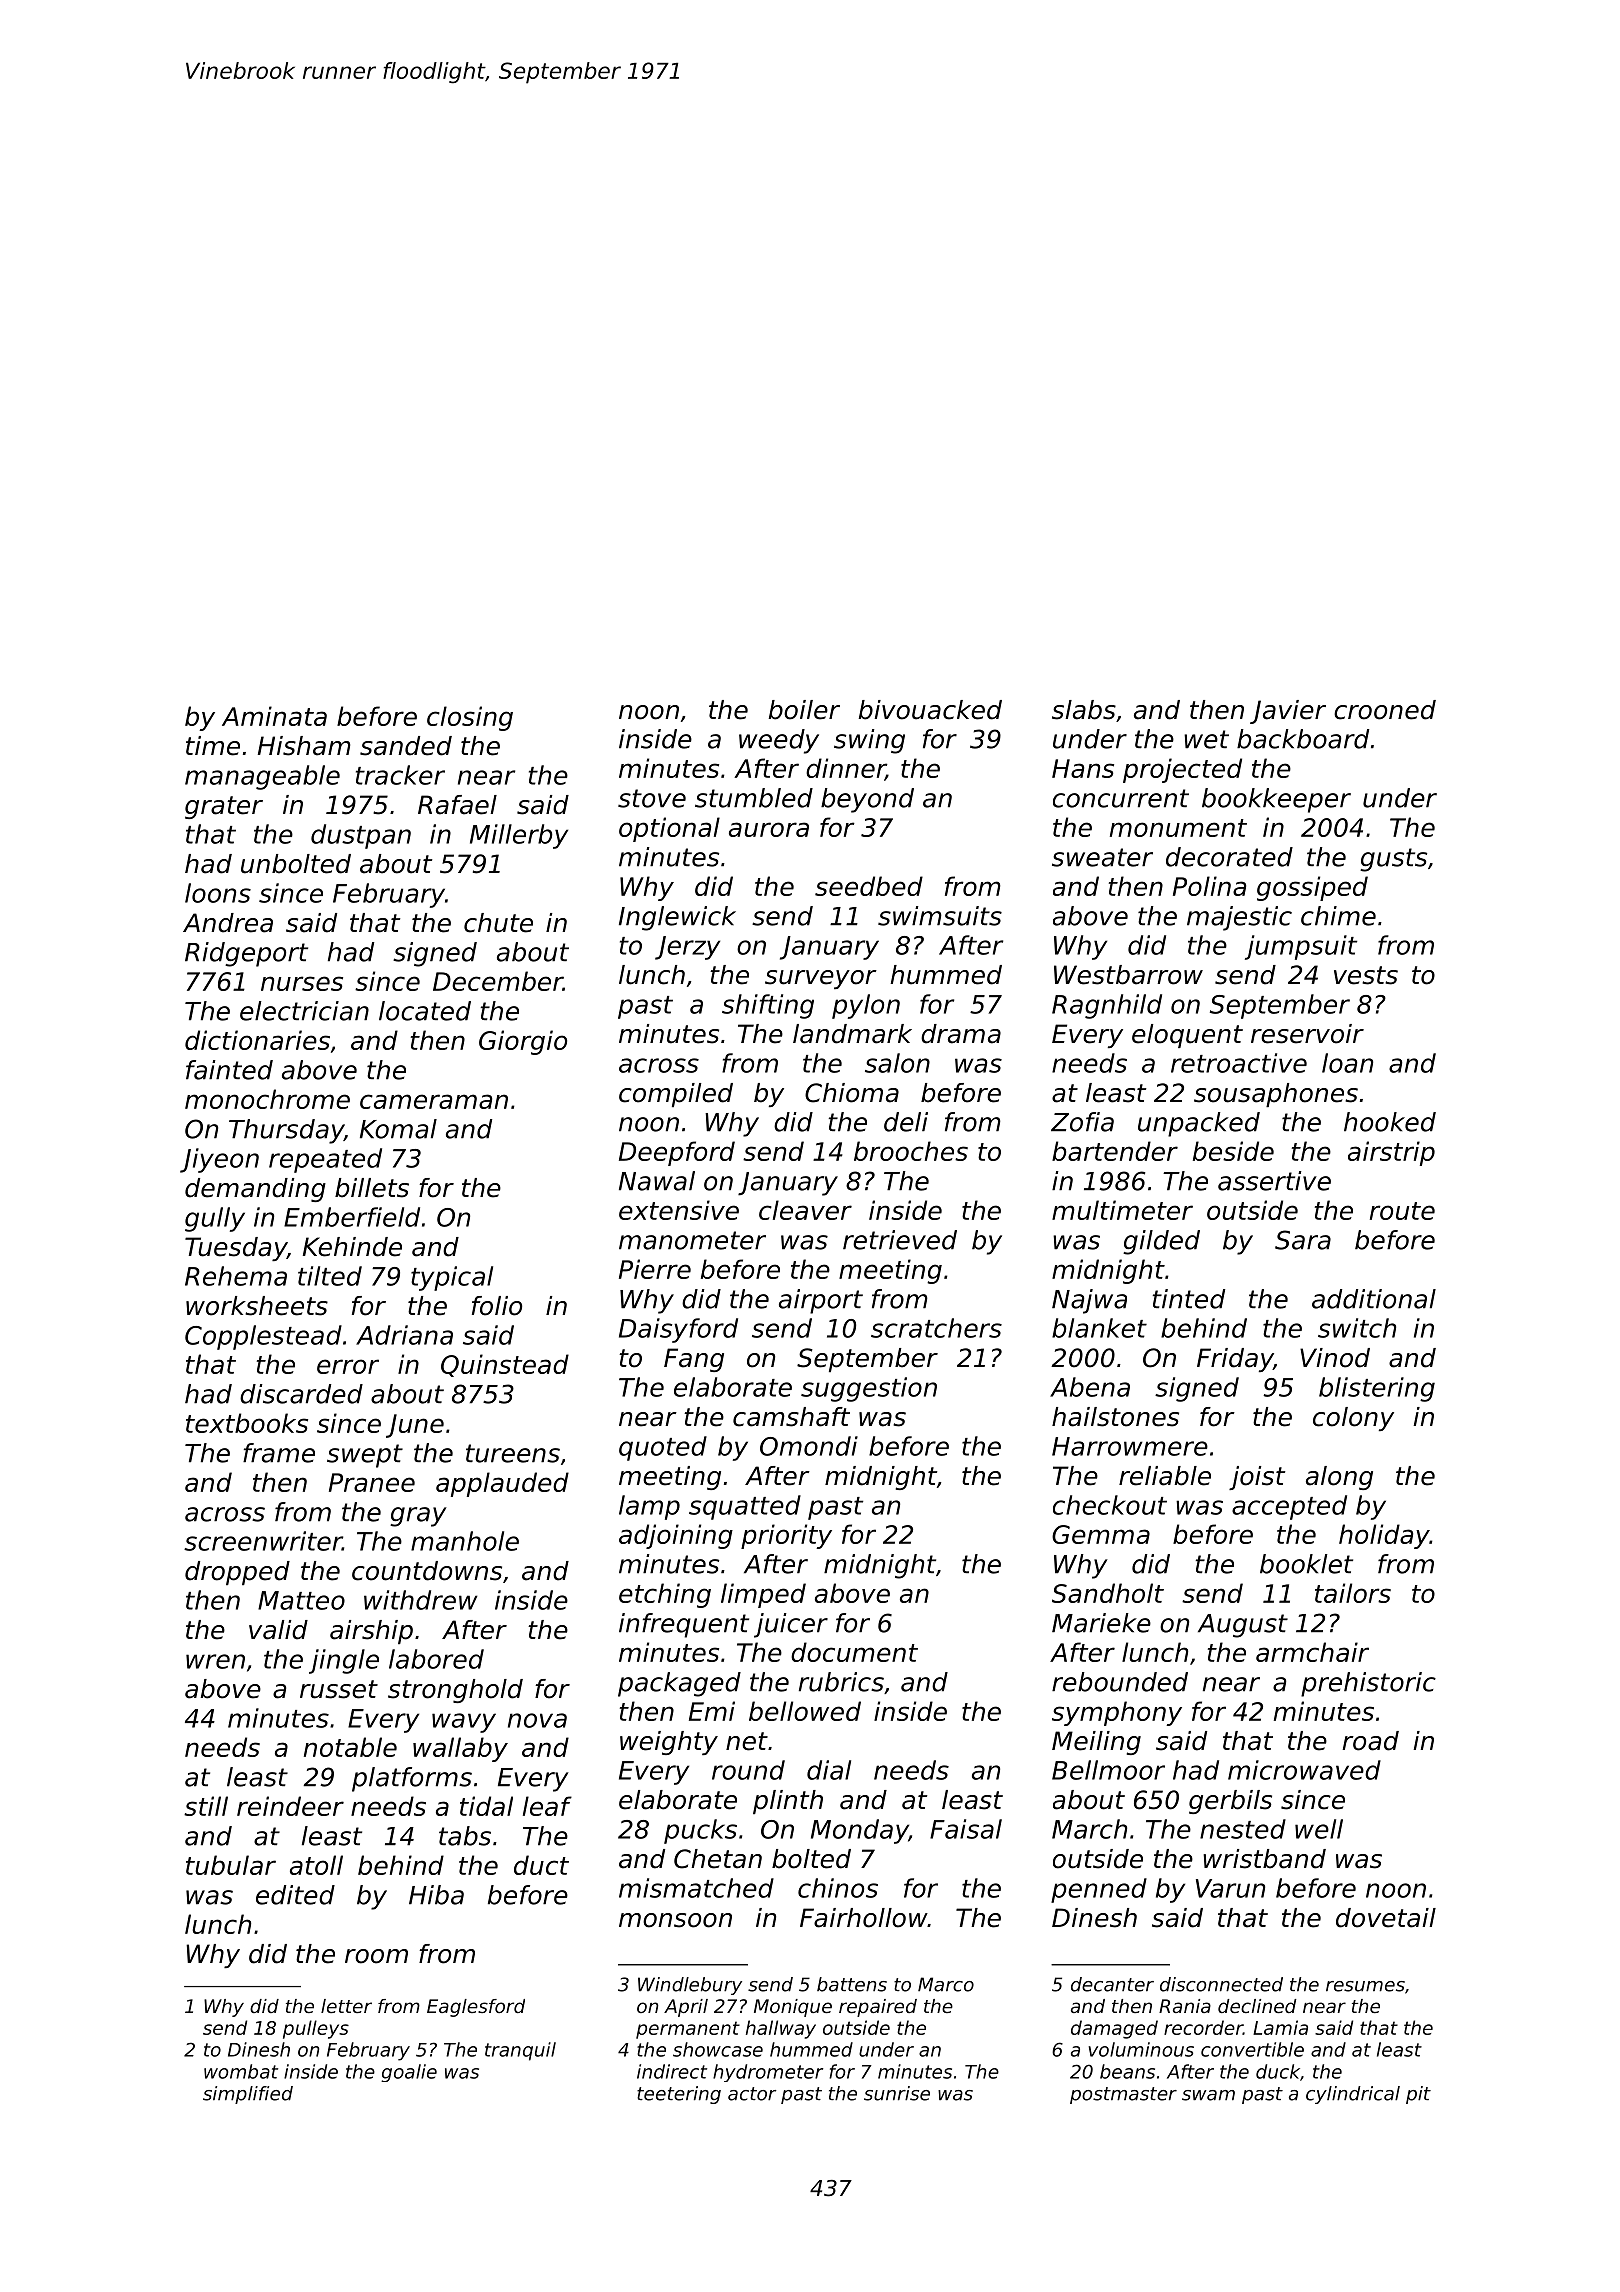 The width and height of the screenshot is (1620, 2292). I want to click on Fang, so click(694, 1360).
